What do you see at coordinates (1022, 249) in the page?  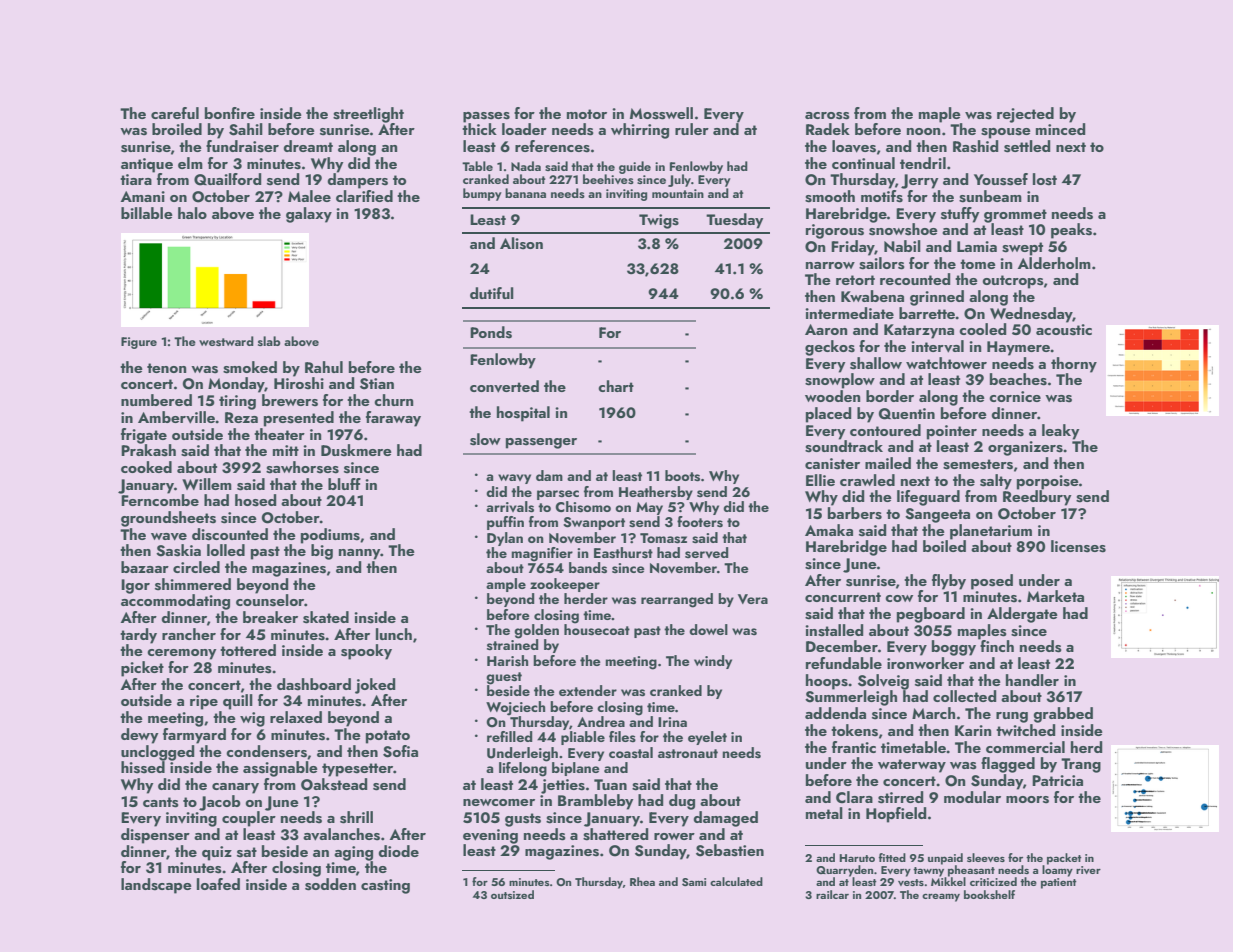 I see `swept` at bounding box center [1022, 249].
